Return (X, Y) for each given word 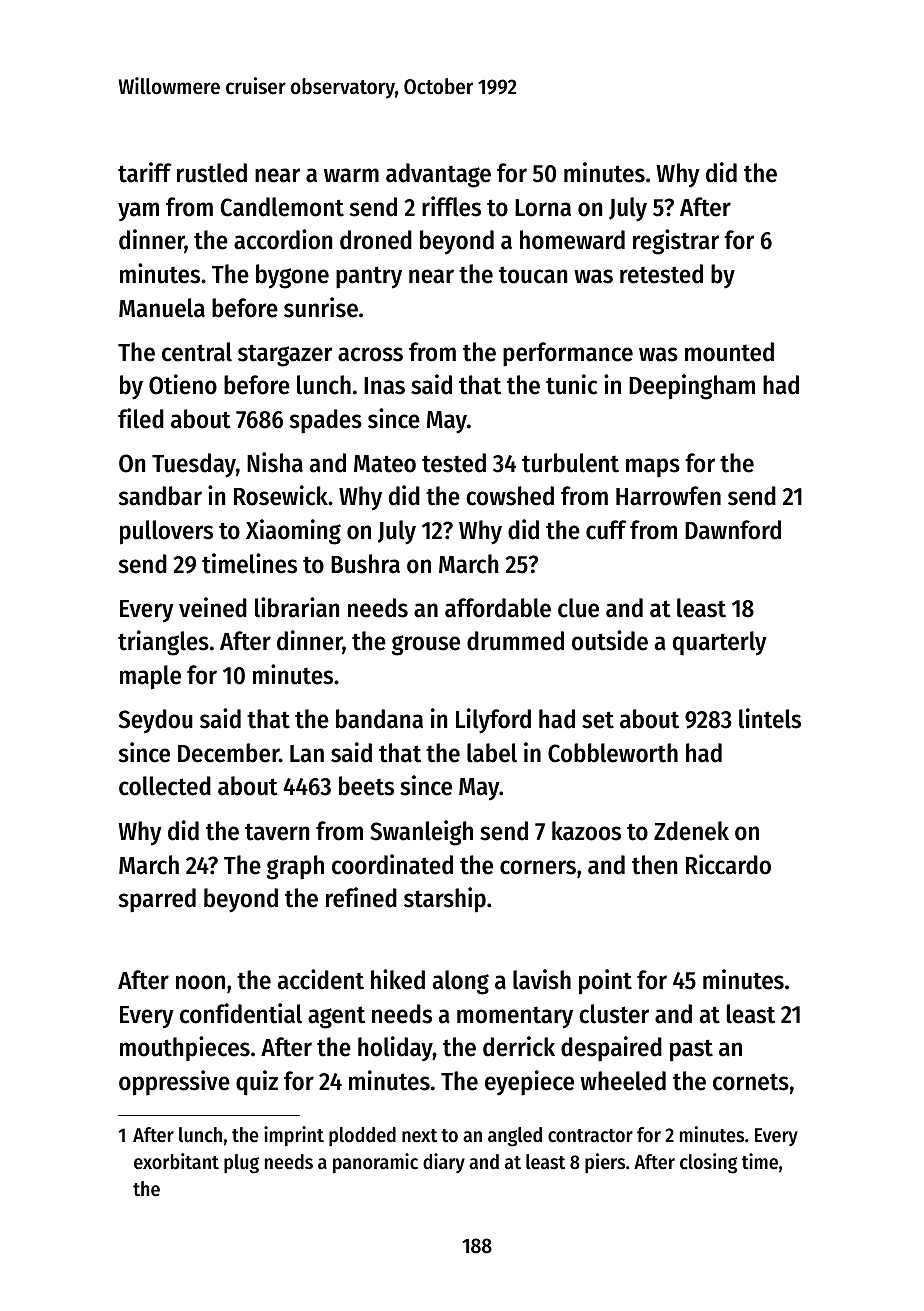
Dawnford (733, 530)
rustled (212, 173)
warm (351, 175)
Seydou (156, 721)
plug (241, 1164)
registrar (676, 242)
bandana (379, 719)
